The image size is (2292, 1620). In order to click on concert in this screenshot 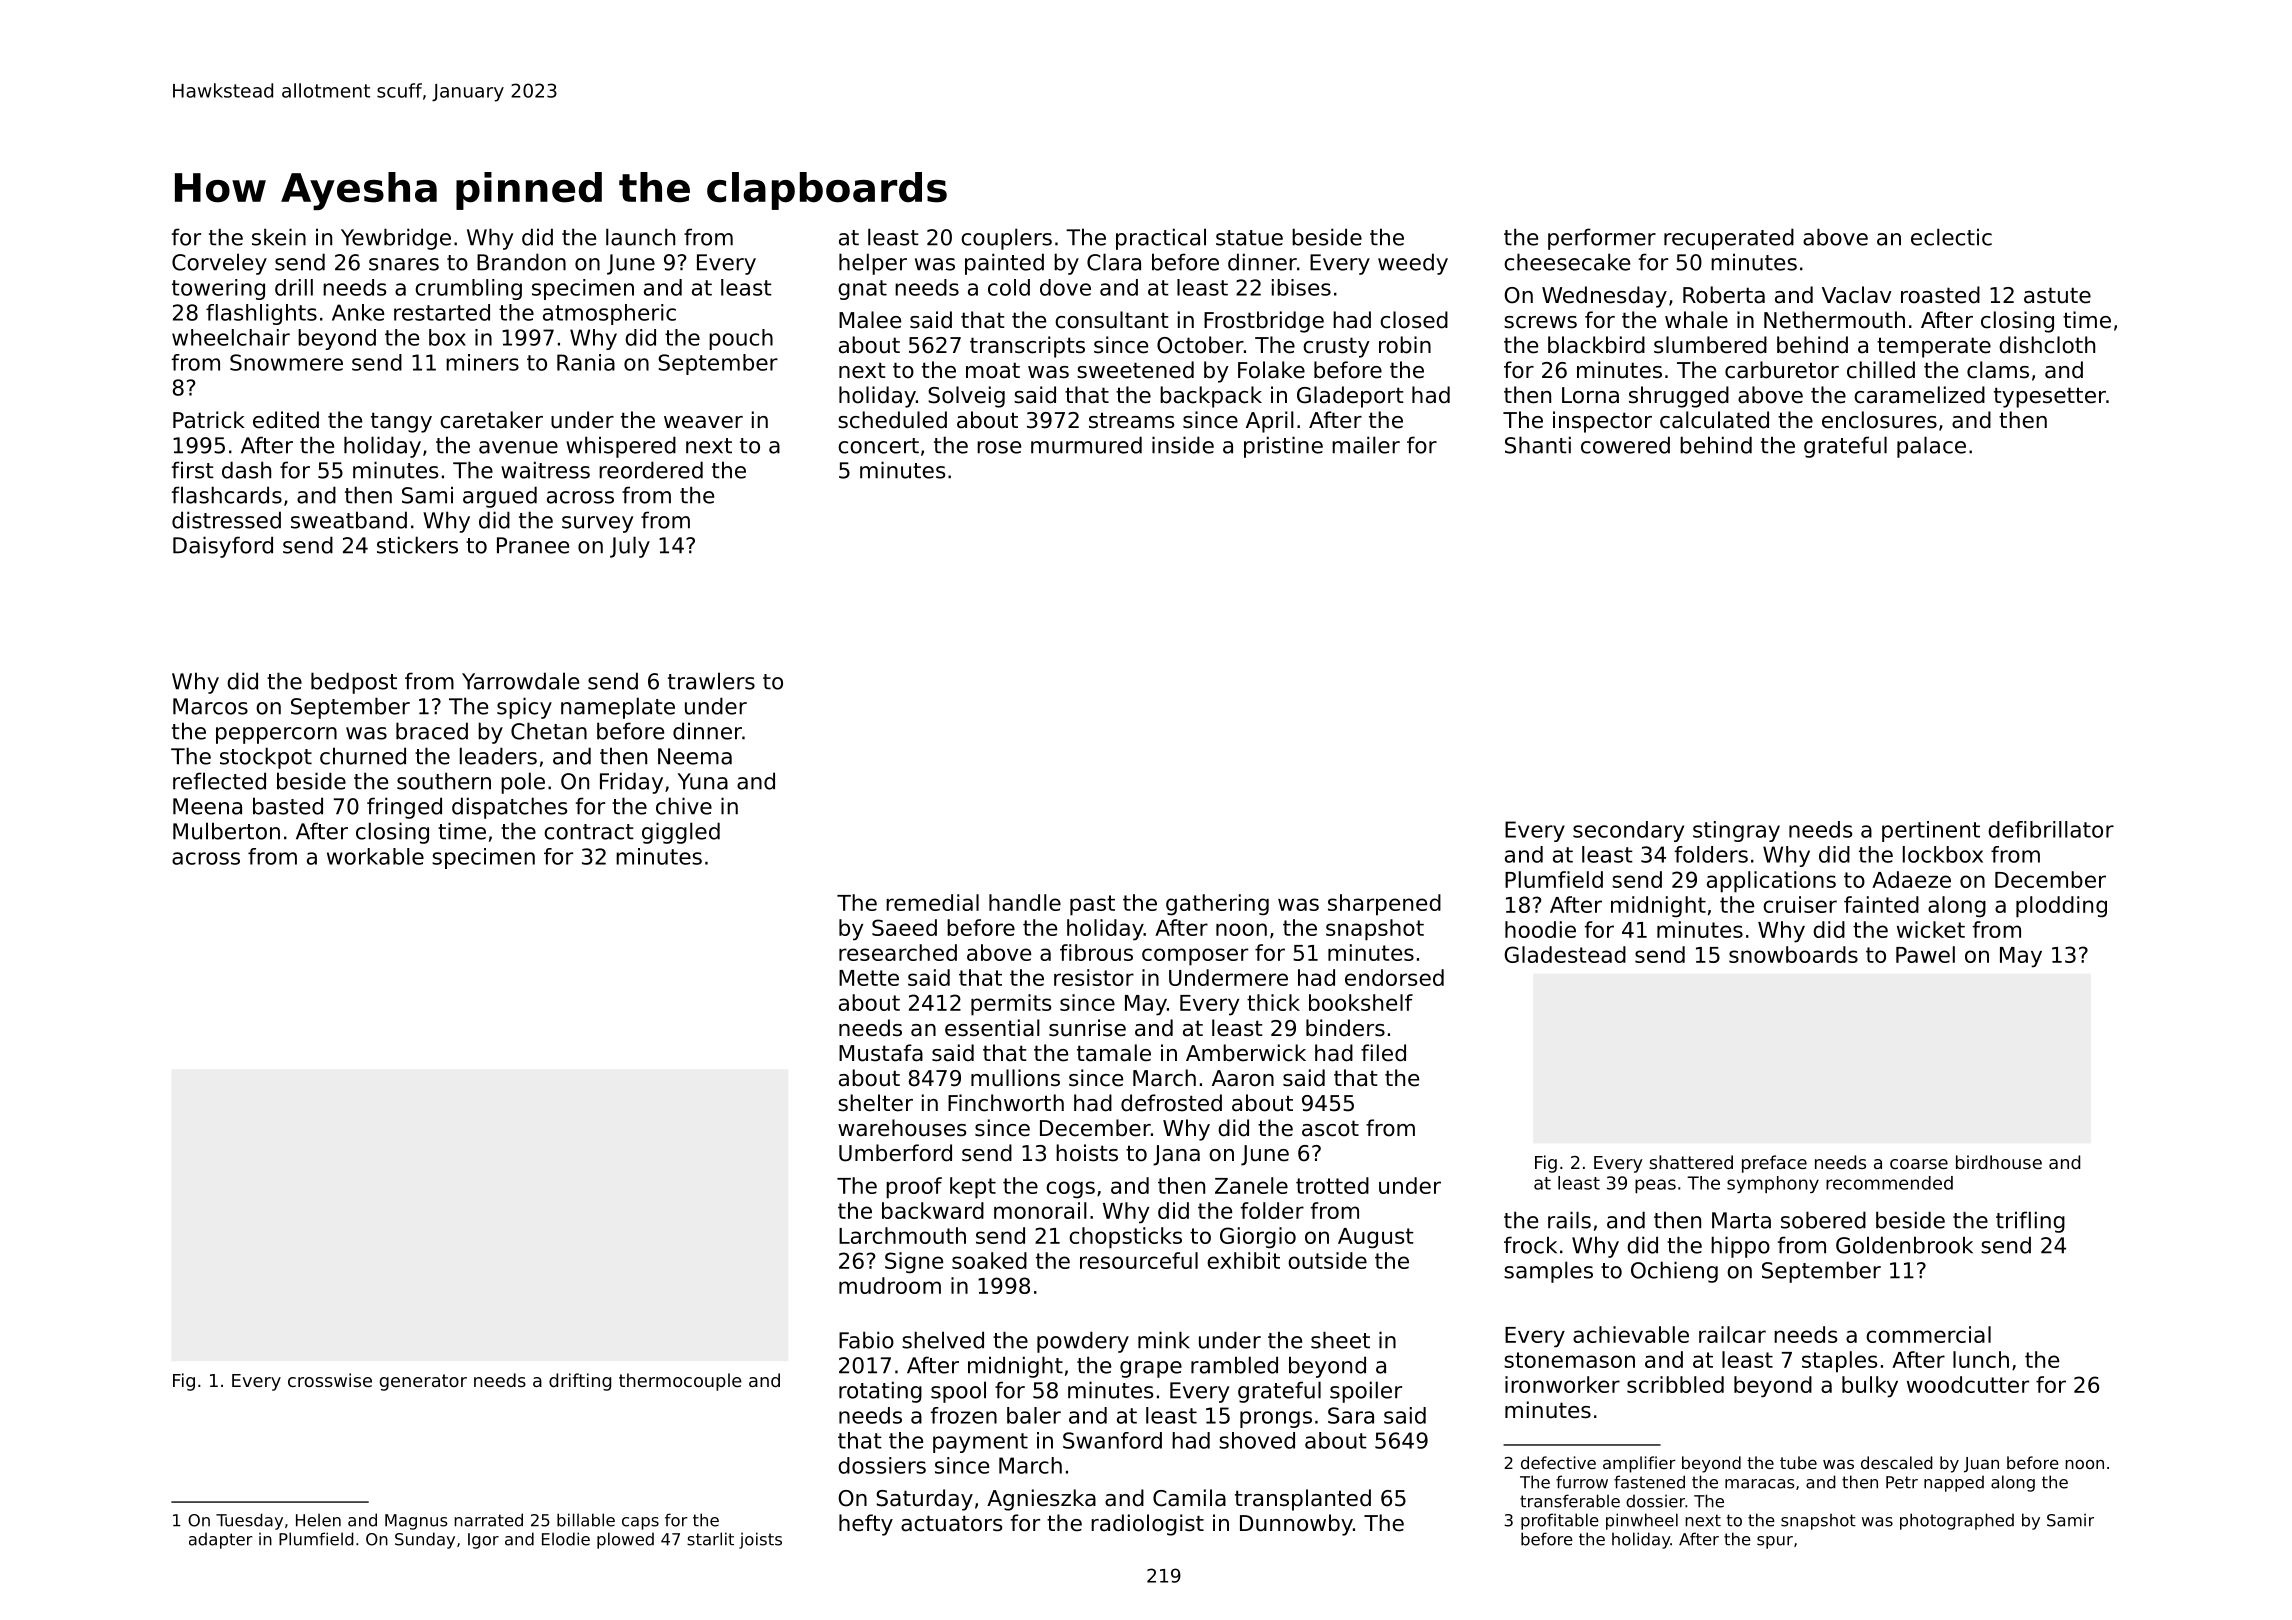, I will do `click(878, 446)`.
